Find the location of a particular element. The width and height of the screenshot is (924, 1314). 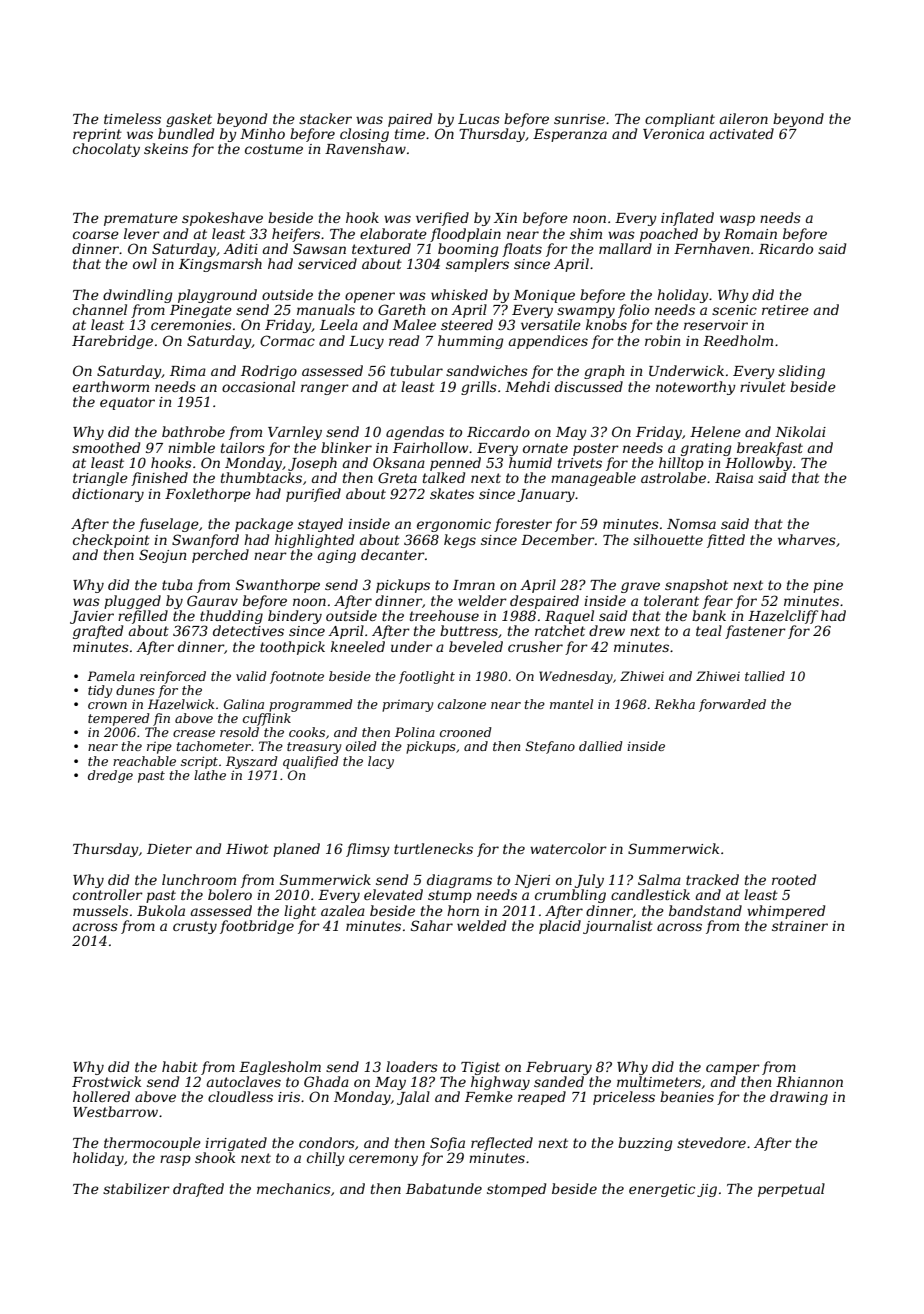

Hiwot is located at coordinates (247, 849).
